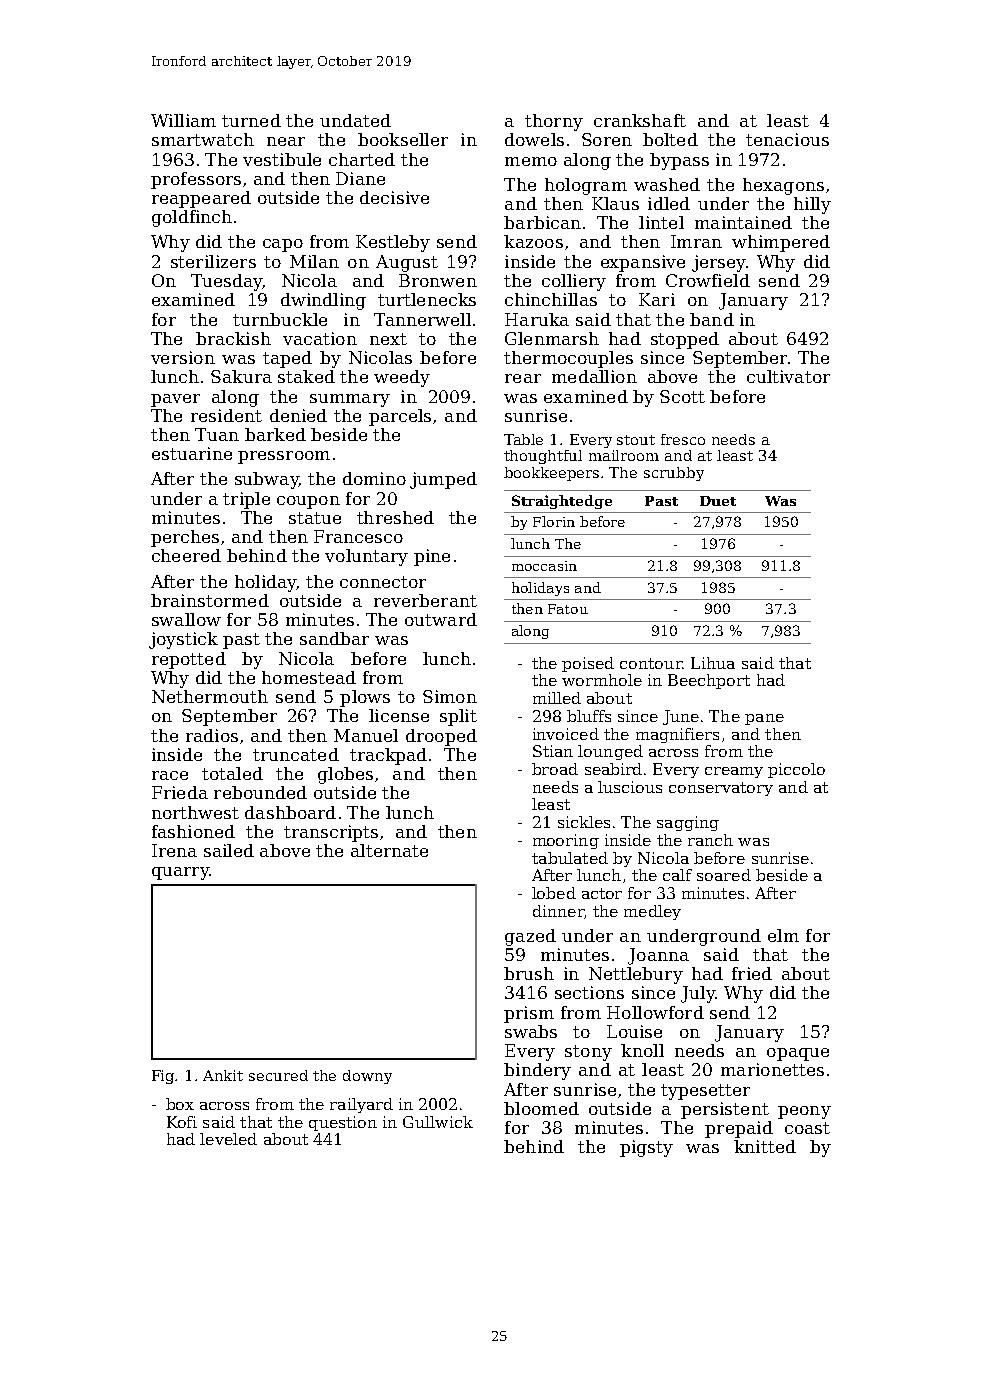  Describe the element at coordinates (554, 122) in the screenshot. I see `thorny` at that location.
